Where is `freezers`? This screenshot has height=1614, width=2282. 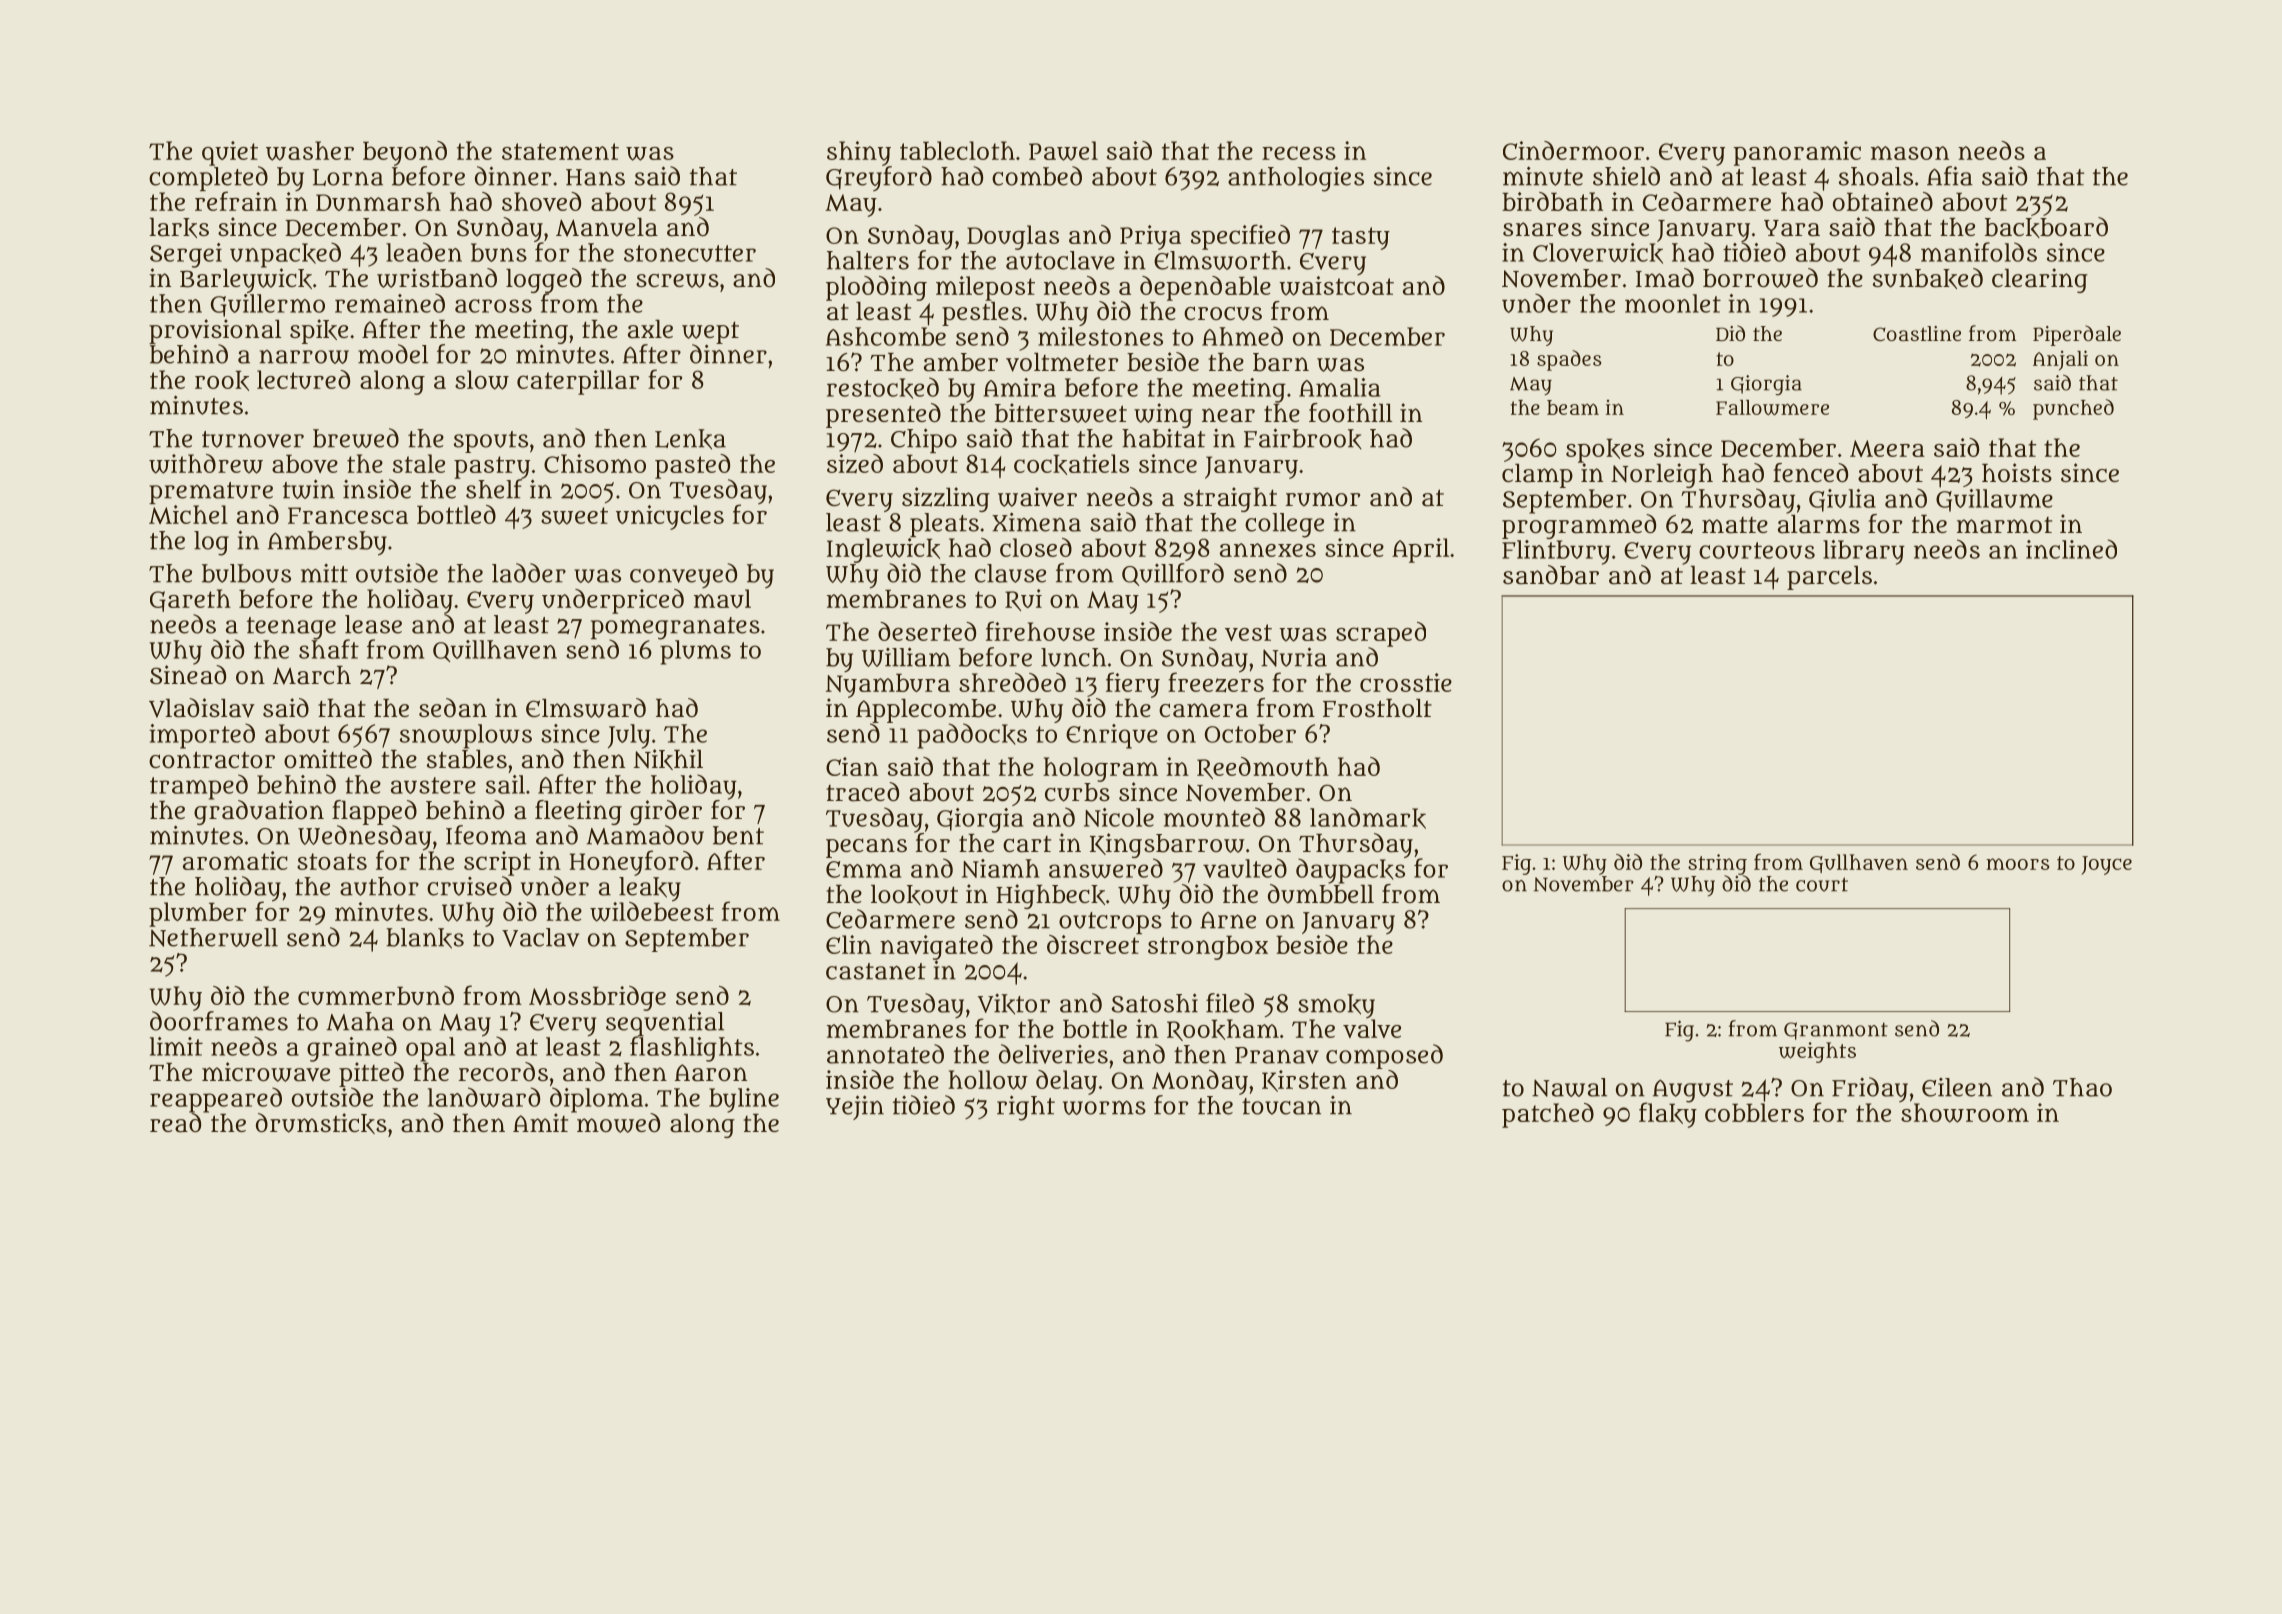 freezers is located at coordinates (1216, 682).
